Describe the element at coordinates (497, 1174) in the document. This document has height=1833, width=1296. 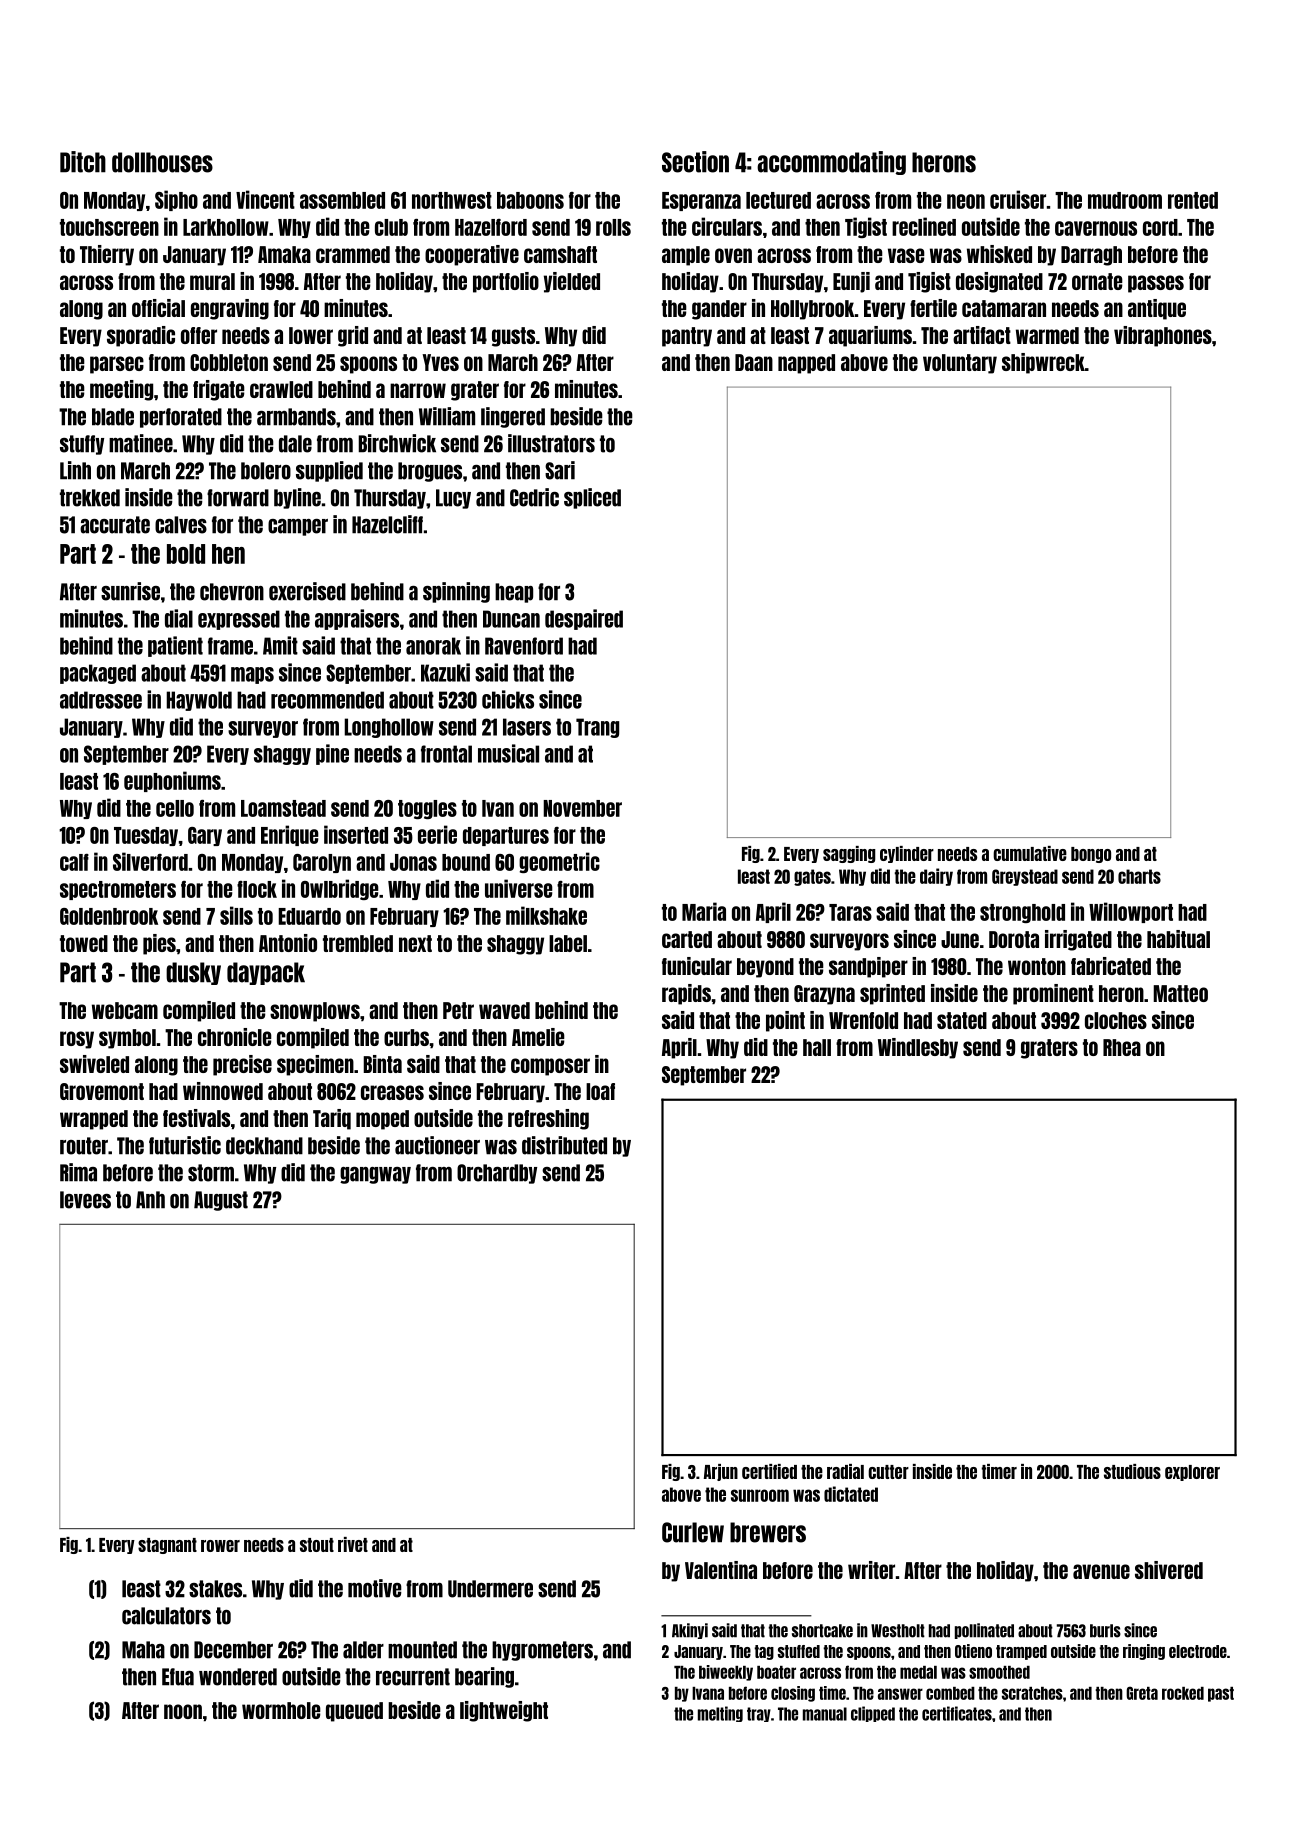
I see `Orchardby` at that location.
